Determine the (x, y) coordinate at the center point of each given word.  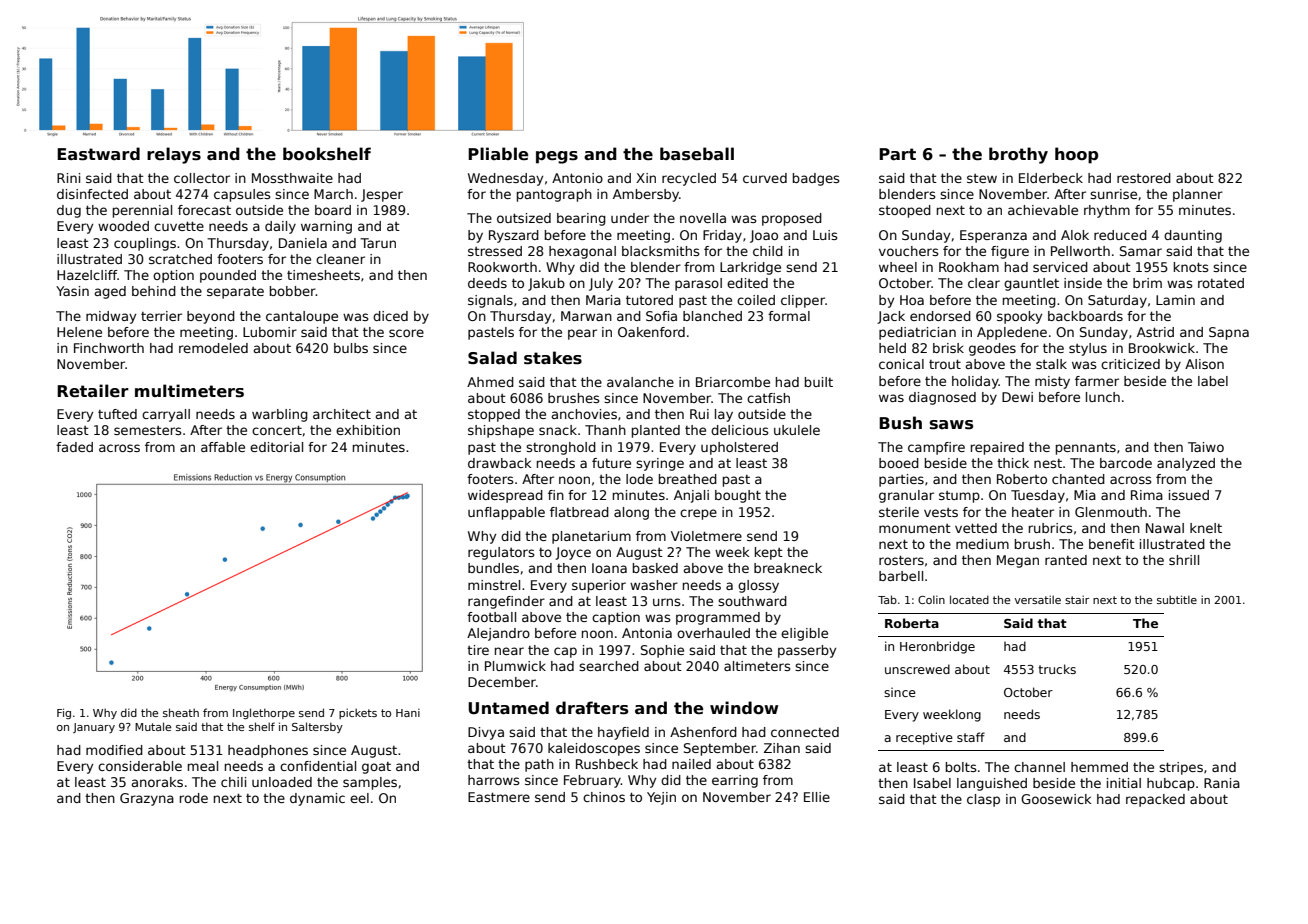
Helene (79, 332)
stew (982, 178)
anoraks (157, 782)
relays (174, 155)
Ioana (609, 568)
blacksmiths (661, 251)
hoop (1076, 155)
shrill (1184, 560)
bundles (493, 568)
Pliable (498, 154)
